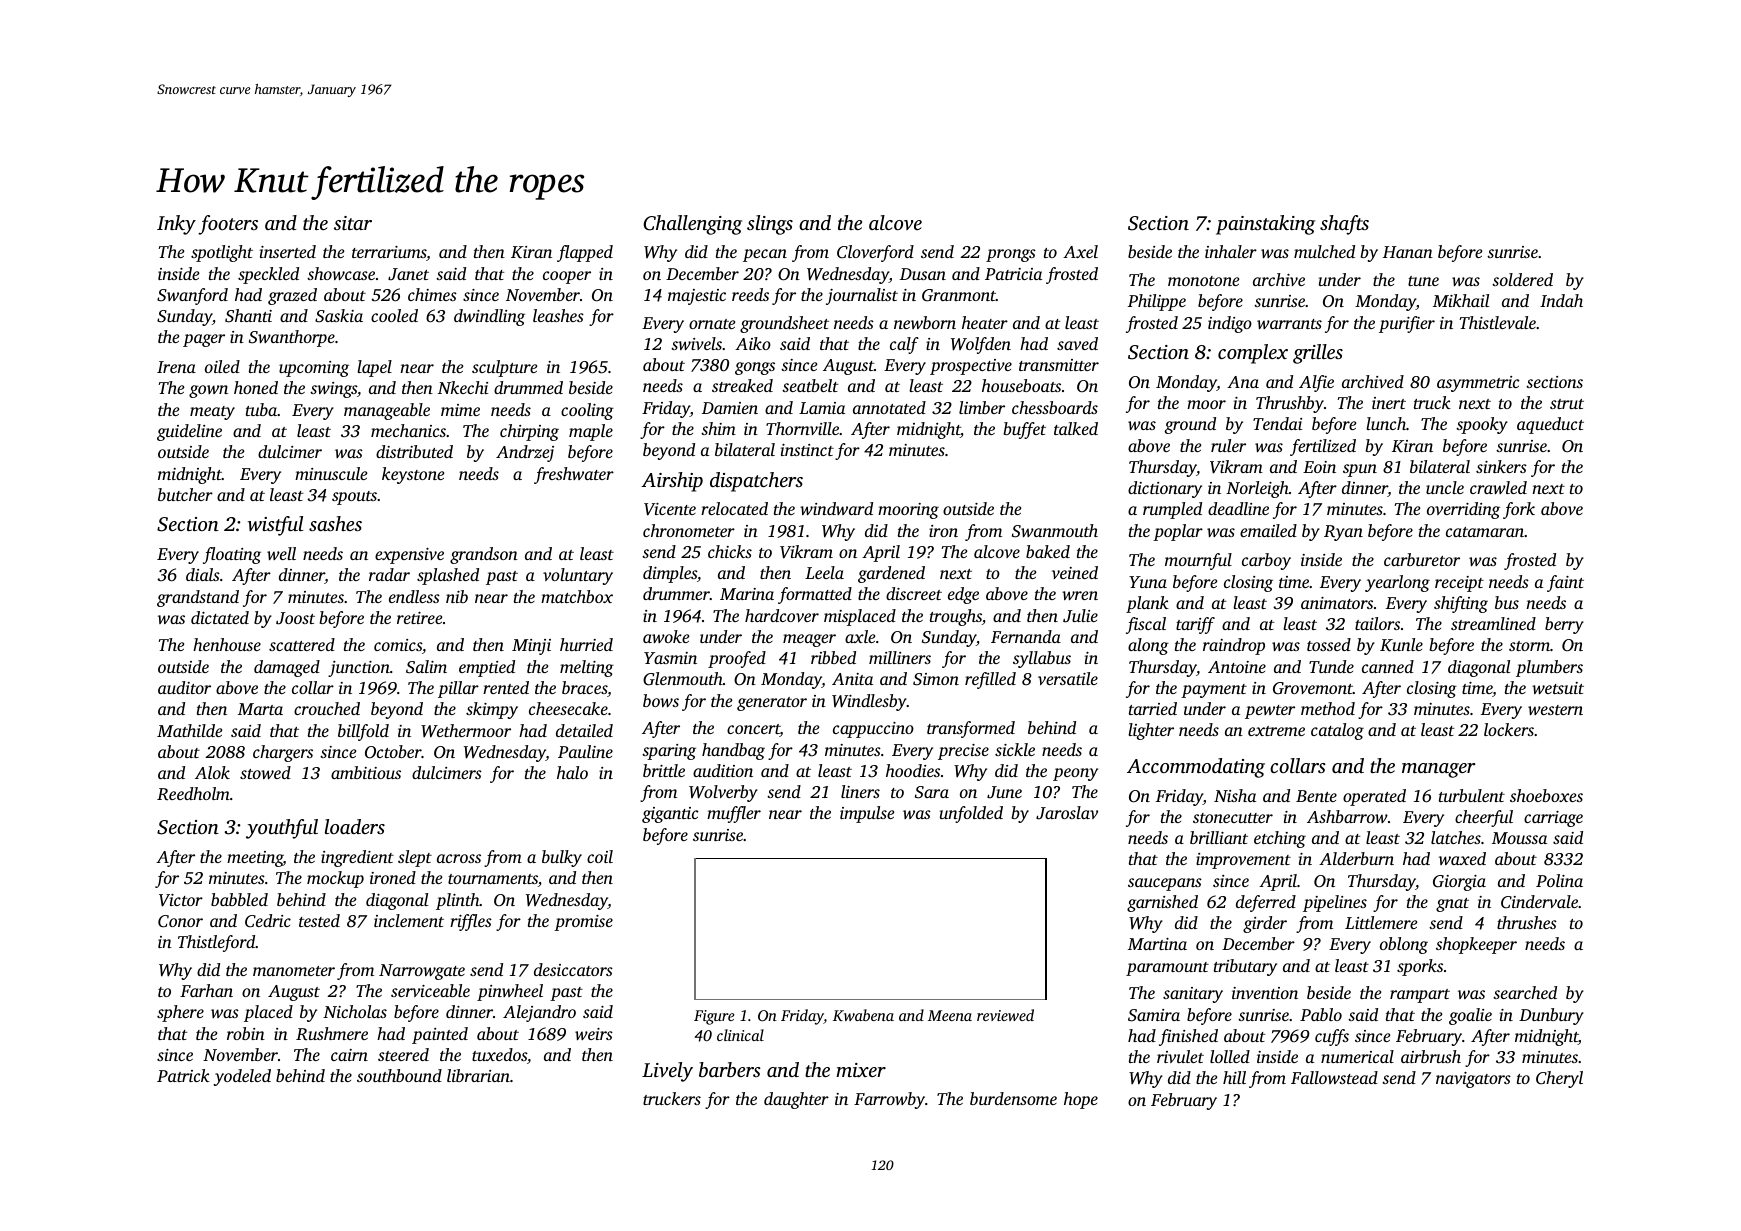  What do you see at coordinates (867, 814) in the screenshot?
I see `impulse` at bounding box center [867, 814].
